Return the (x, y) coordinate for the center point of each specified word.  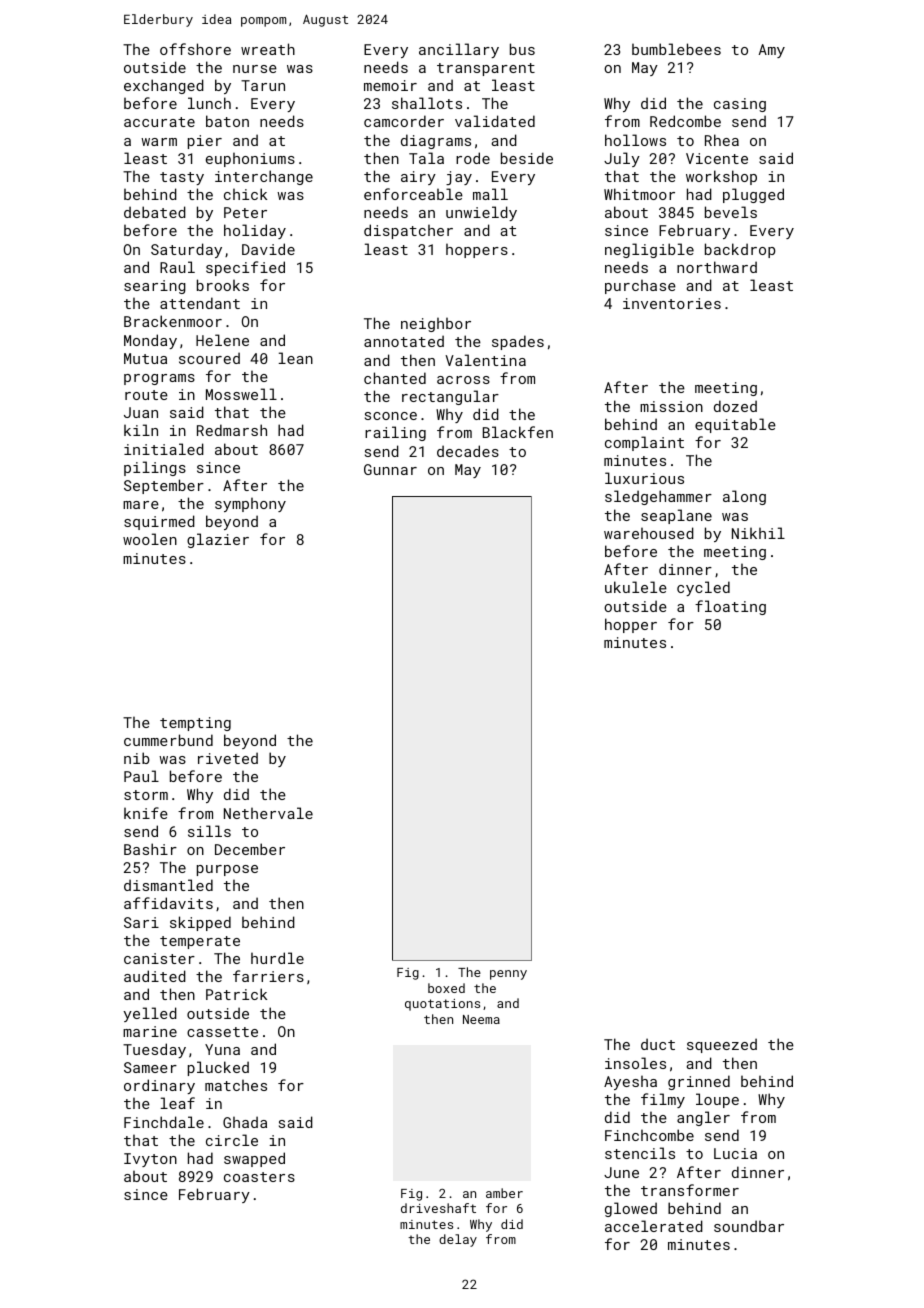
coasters (259, 1177)
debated (155, 212)
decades (468, 451)
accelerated (654, 1226)
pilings (155, 468)
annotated (404, 341)
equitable (735, 425)
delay (458, 1240)
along (744, 497)
